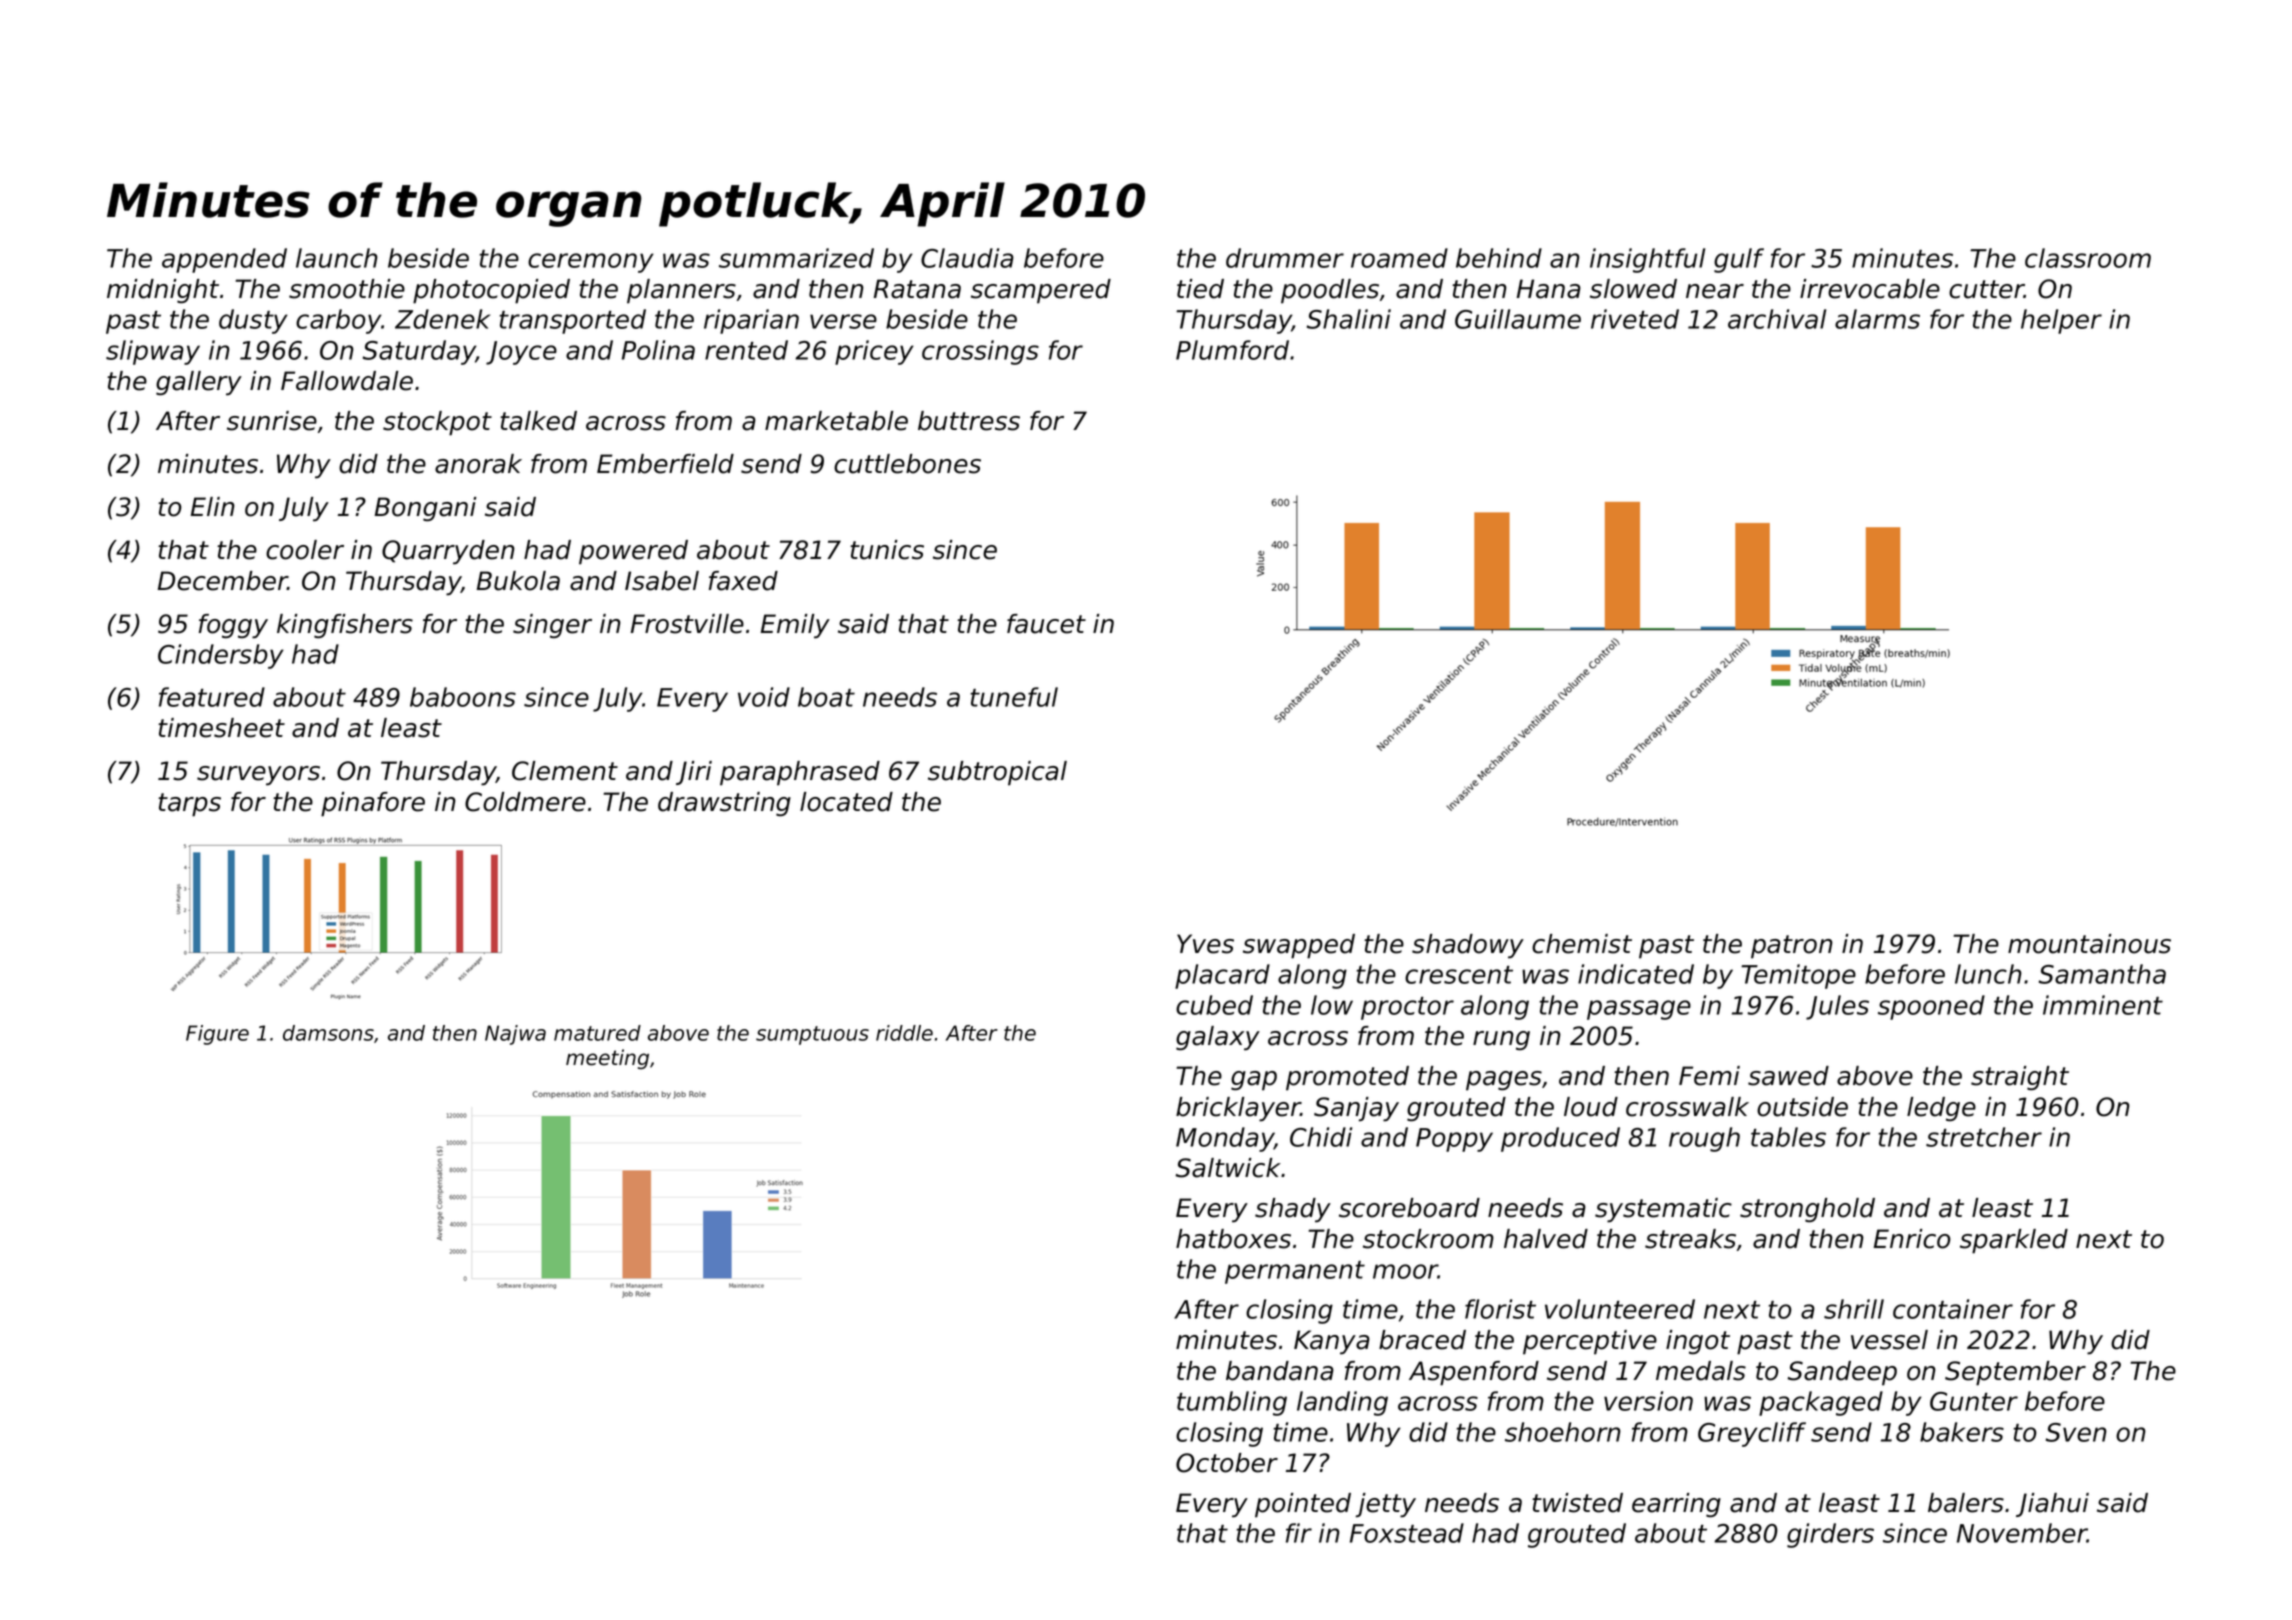 The width and height of the page is (2292, 1620). Describe the element at coordinates (2089, 944) in the page. I see `mountainous` at that location.
